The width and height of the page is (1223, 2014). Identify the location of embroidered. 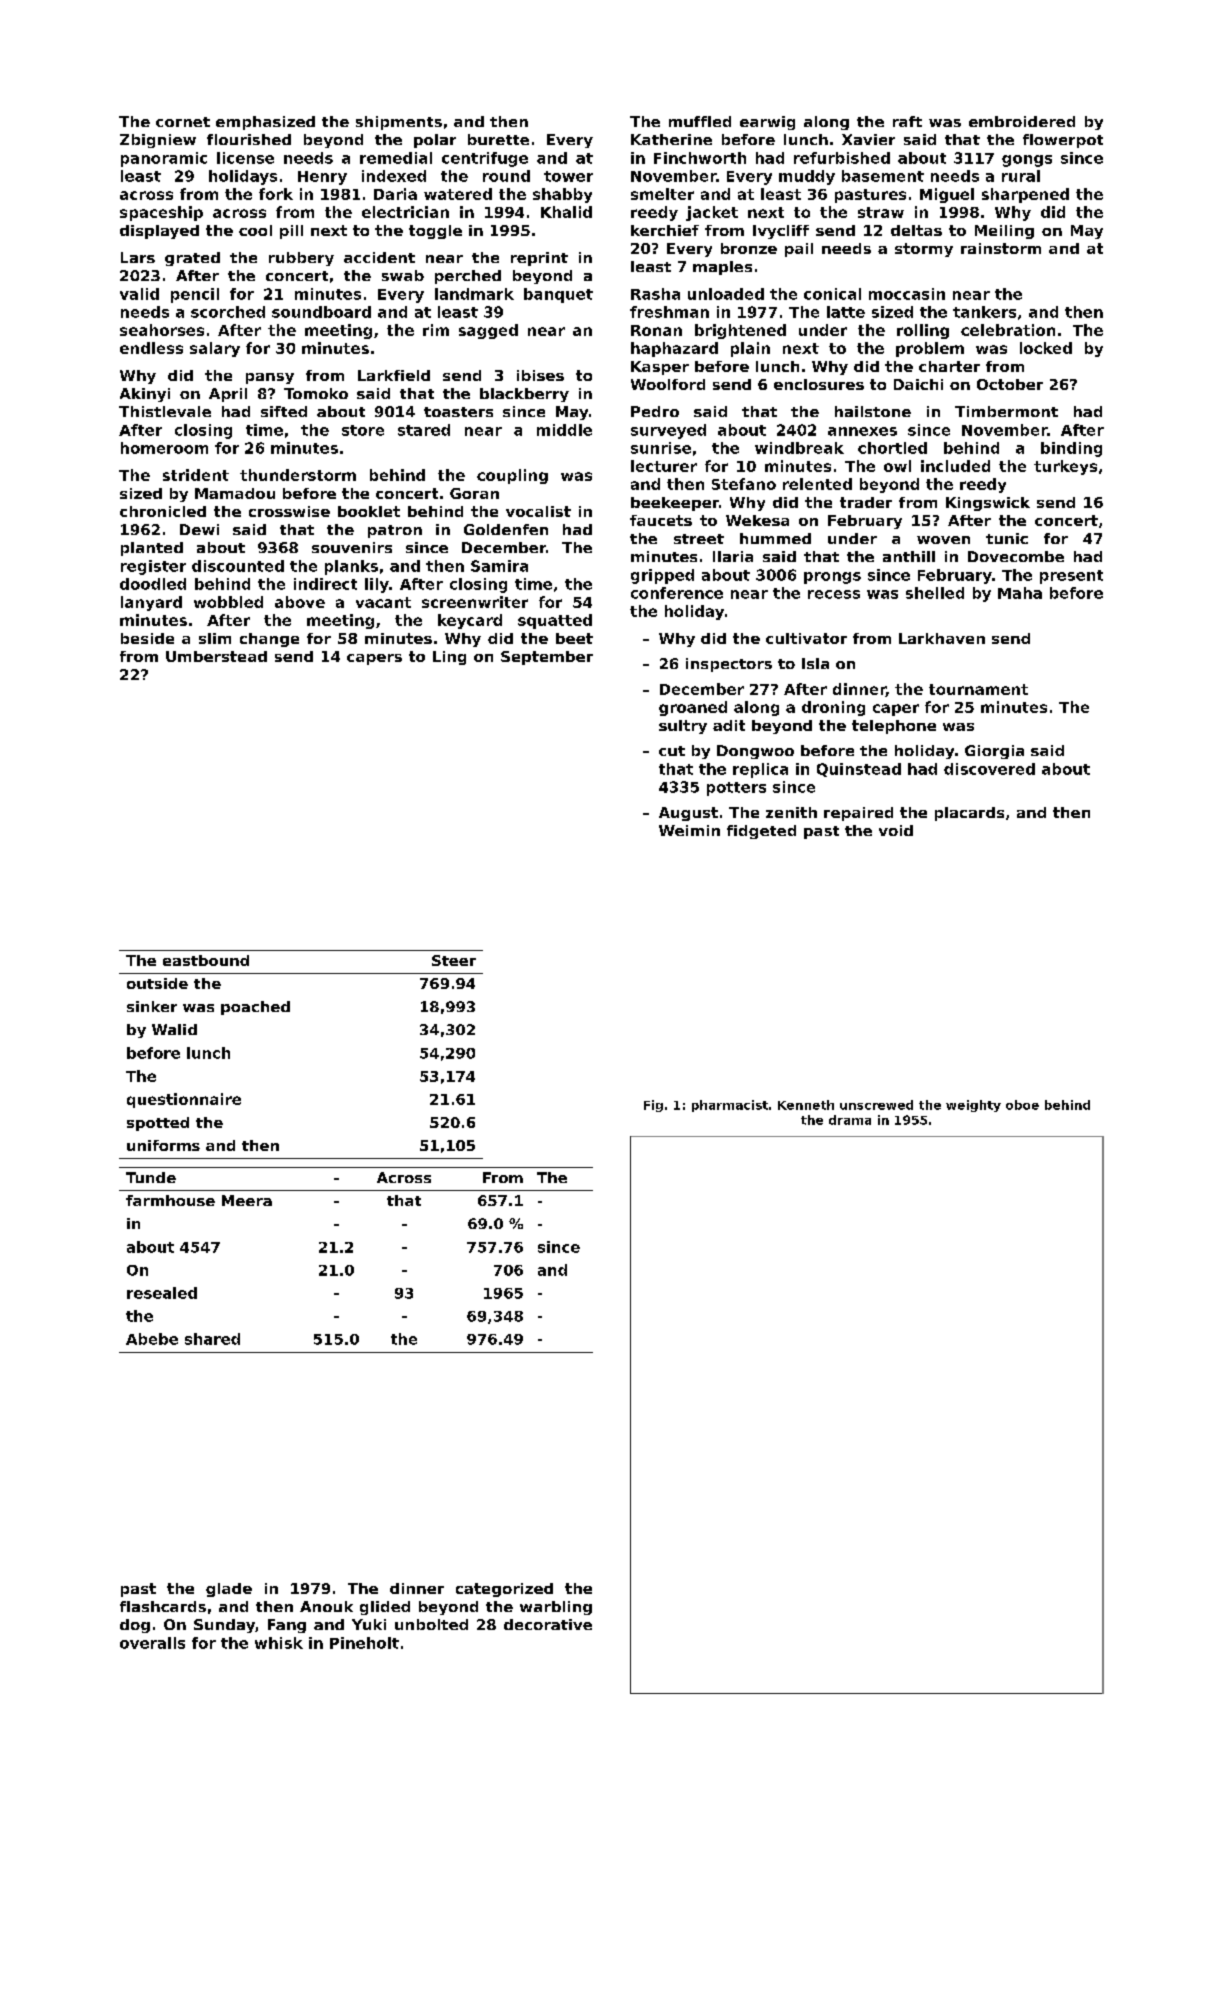
(1022, 121).
